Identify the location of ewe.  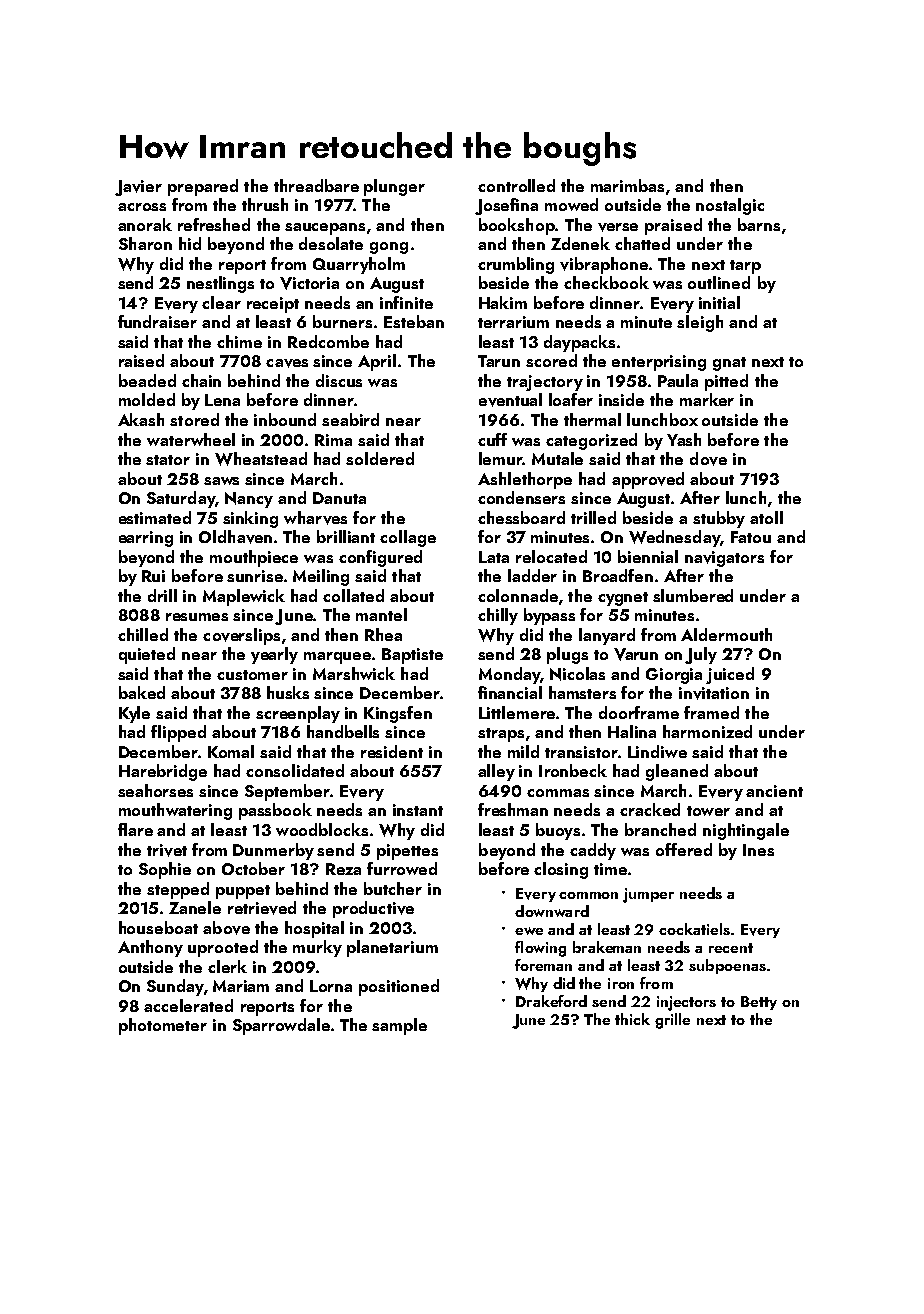
(529, 931).
